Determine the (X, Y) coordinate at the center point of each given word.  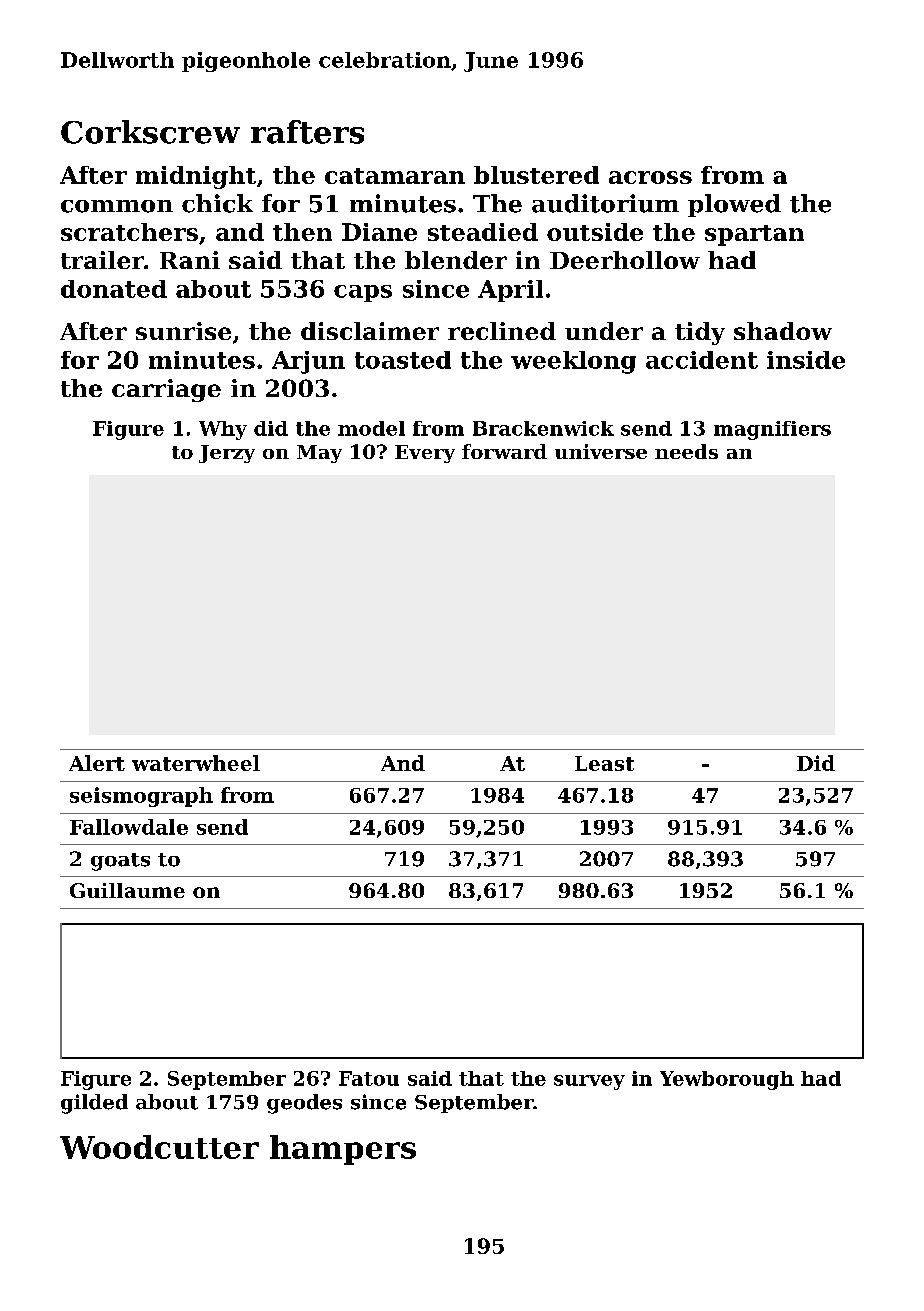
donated (114, 289)
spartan (754, 235)
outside (595, 232)
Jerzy (227, 454)
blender (456, 260)
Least (604, 763)
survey (589, 1082)
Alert (97, 763)
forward (504, 451)
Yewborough (727, 1080)
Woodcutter (159, 1147)
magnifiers (772, 430)
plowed (734, 205)
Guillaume (127, 890)
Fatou (369, 1078)
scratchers (129, 232)
